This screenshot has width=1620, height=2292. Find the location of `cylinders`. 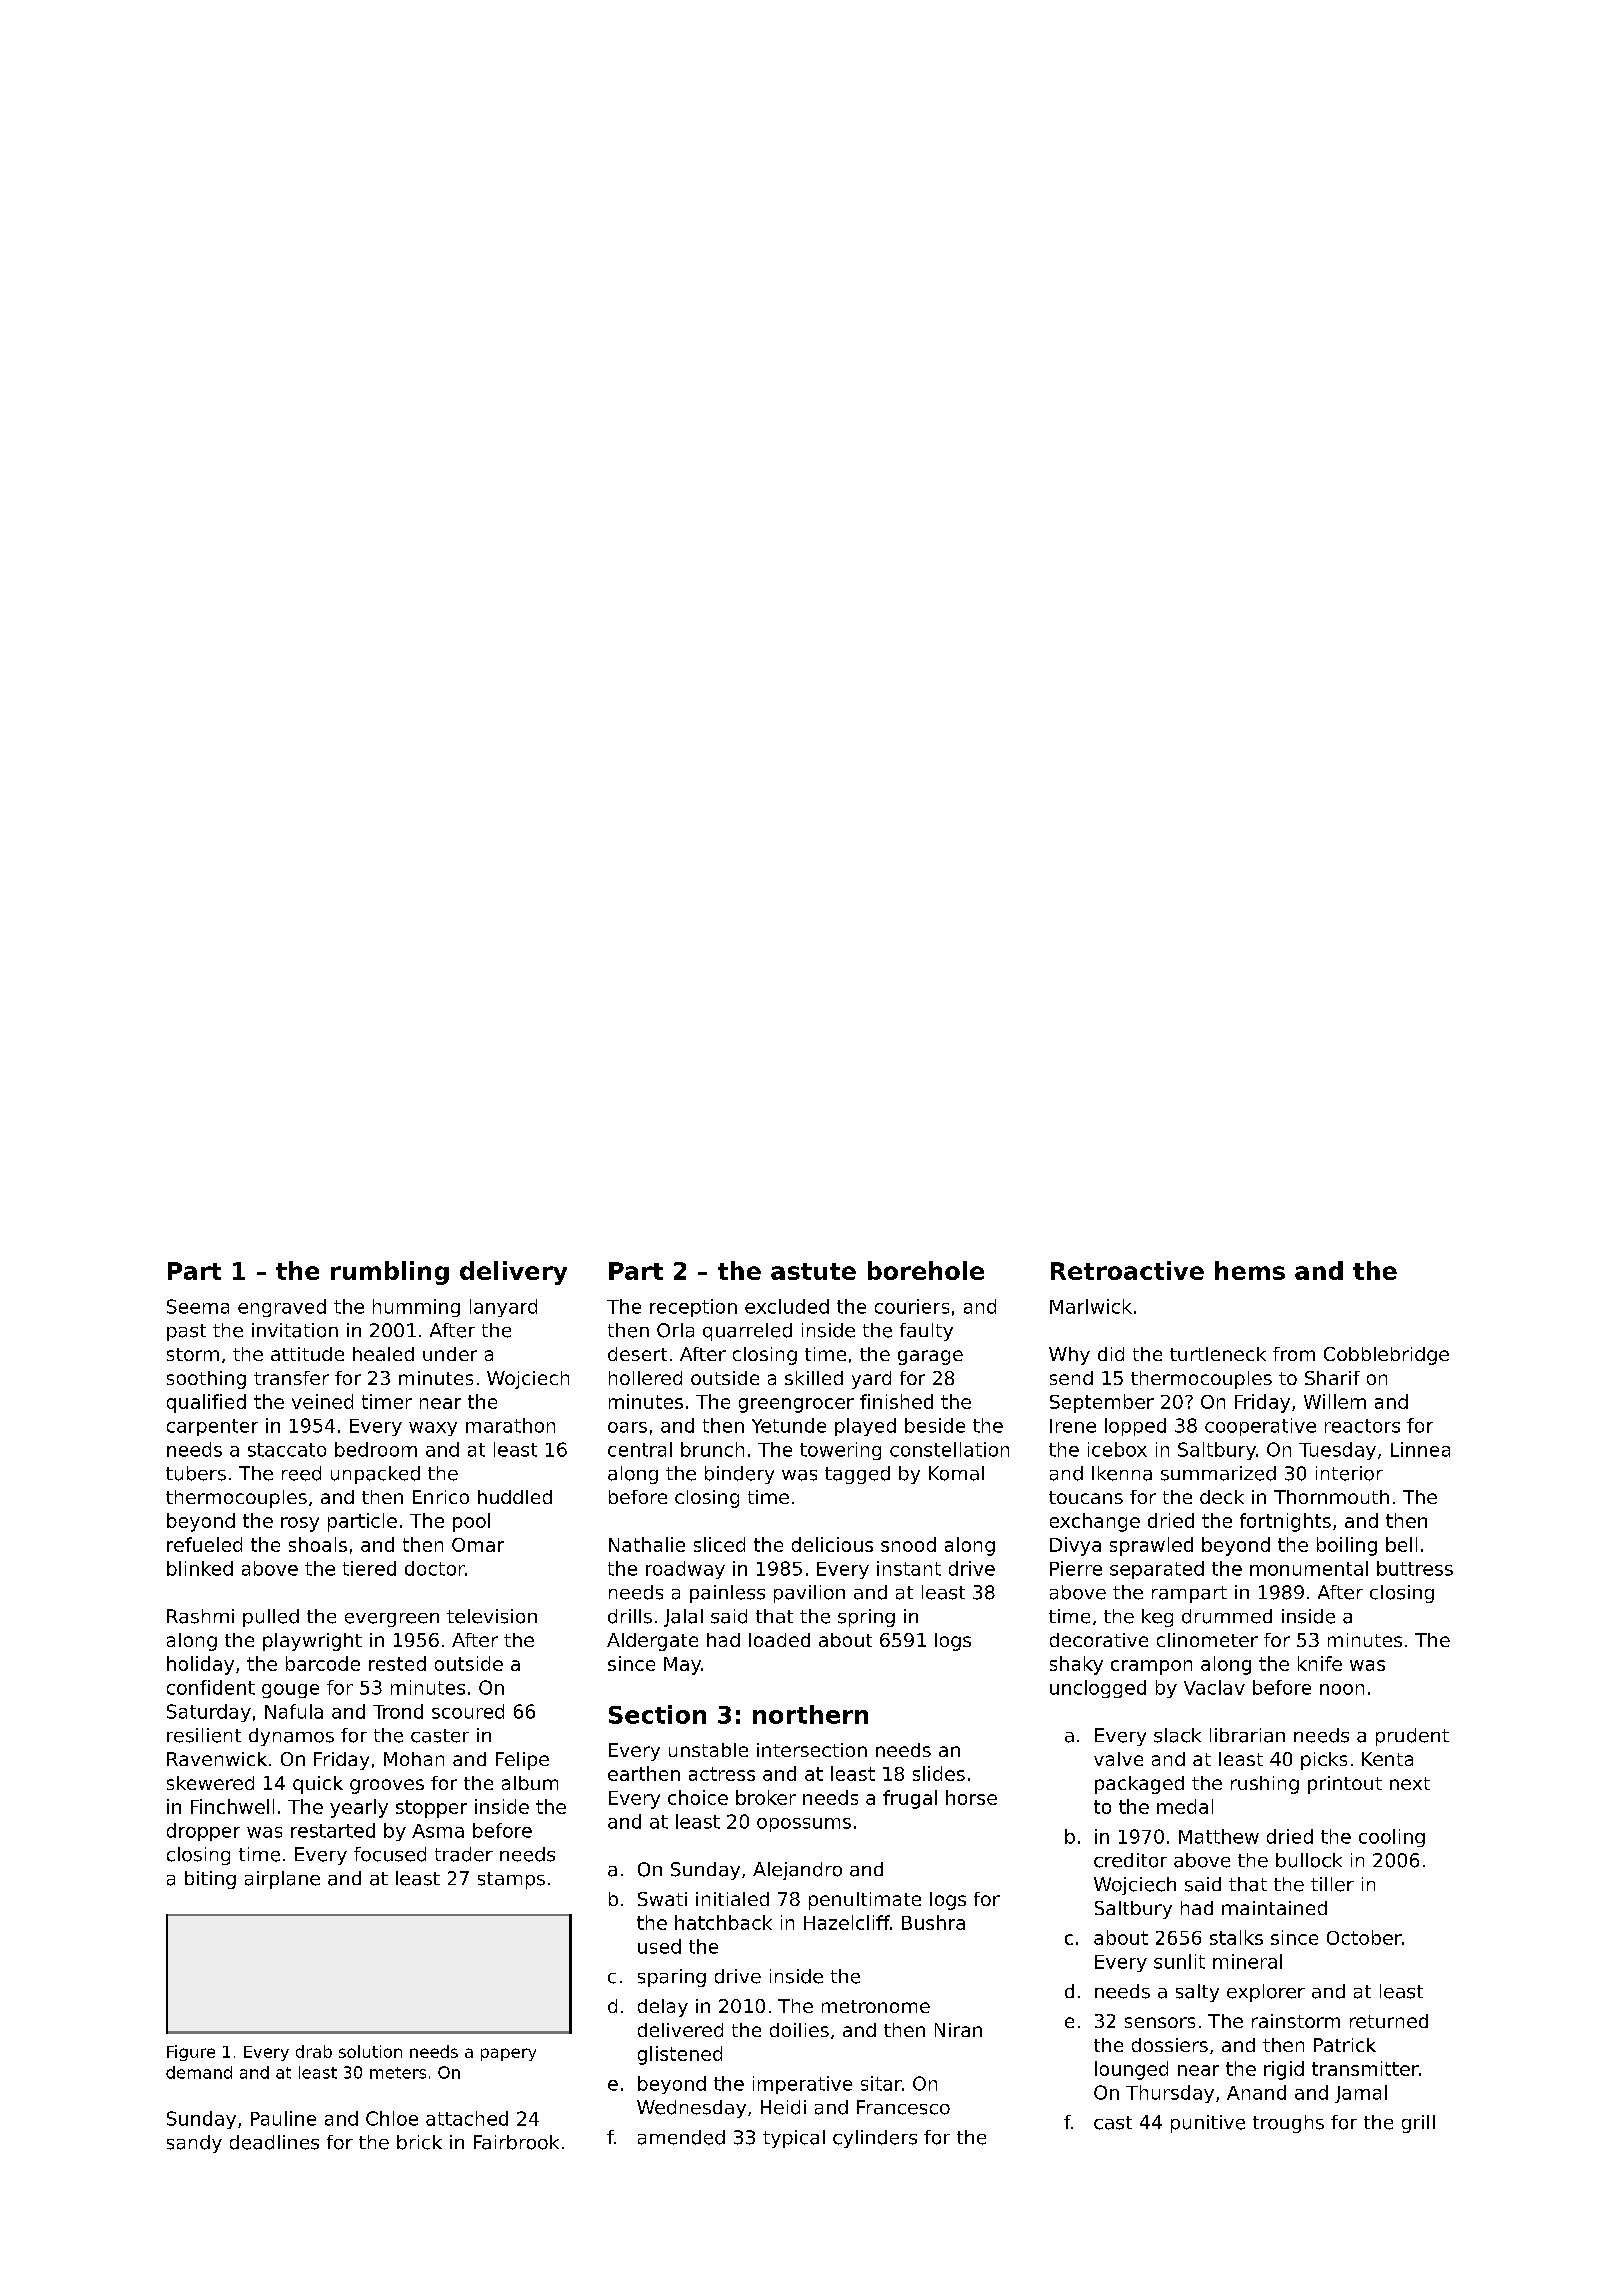

cylinders is located at coordinates (875, 2139).
